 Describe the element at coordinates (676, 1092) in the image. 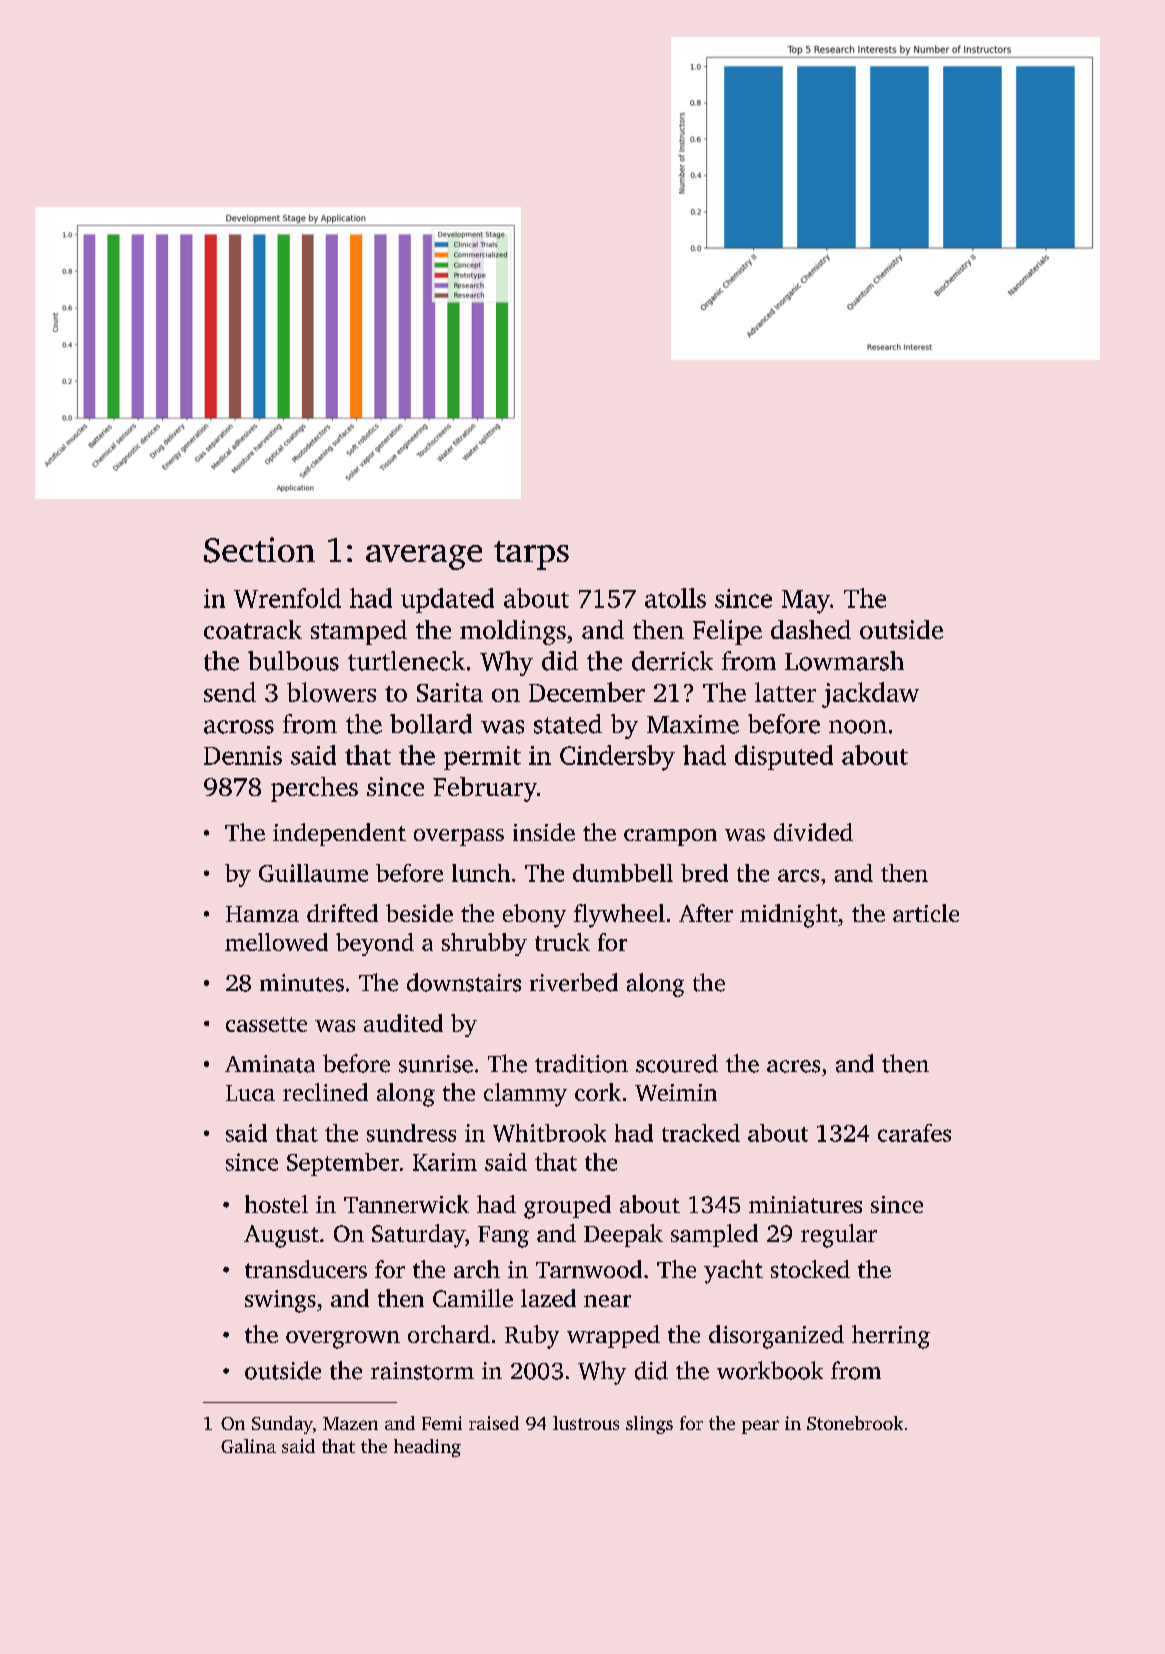

I see `Weimin` at that location.
